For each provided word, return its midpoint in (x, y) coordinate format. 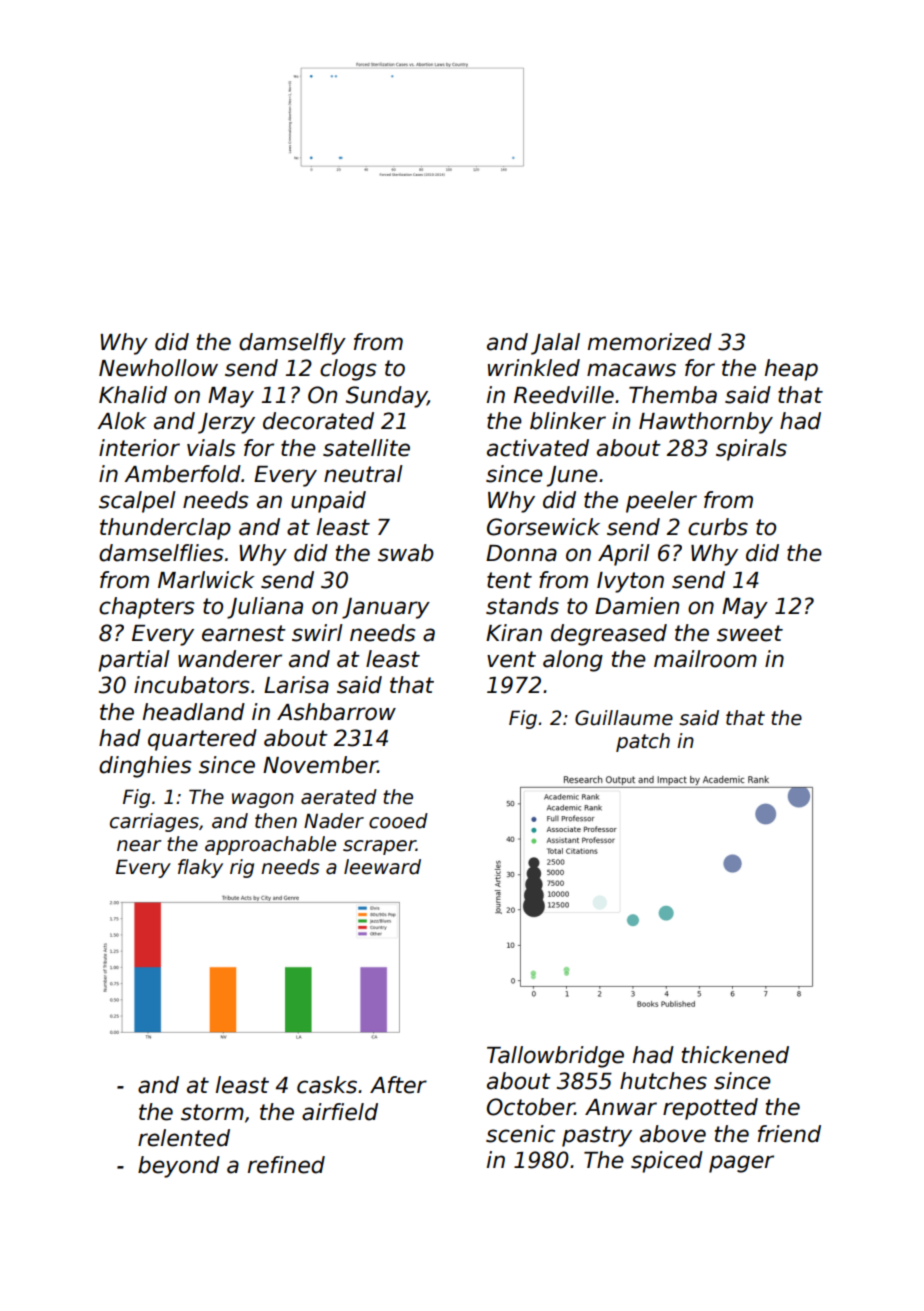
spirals (751, 450)
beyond (179, 1167)
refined (286, 1165)
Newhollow (158, 368)
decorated (318, 421)
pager (741, 1164)
